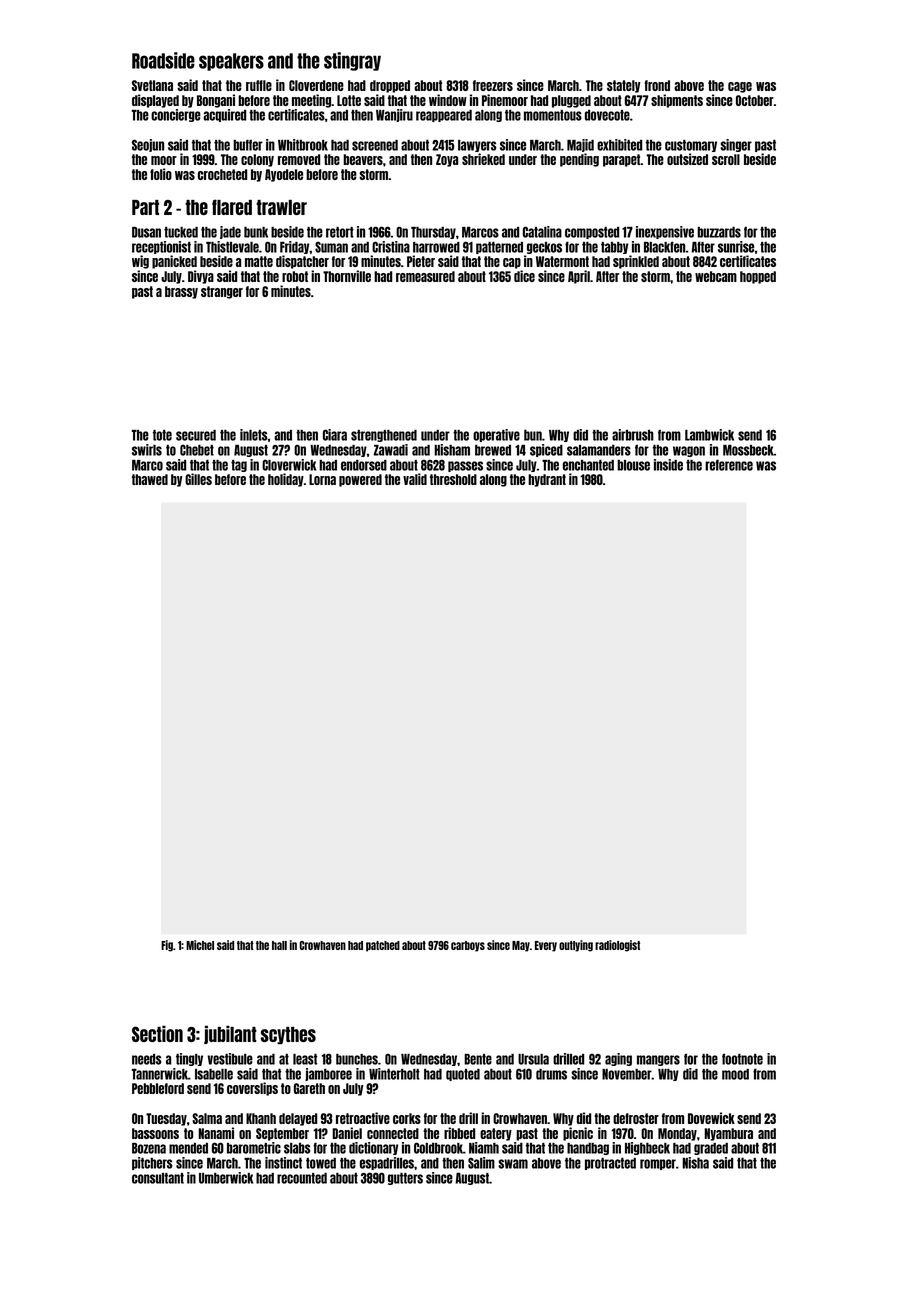 The width and height of the image is (908, 1316). Describe the element at coordinates (619, 145) in the image. I see `exhibited` at that location.
